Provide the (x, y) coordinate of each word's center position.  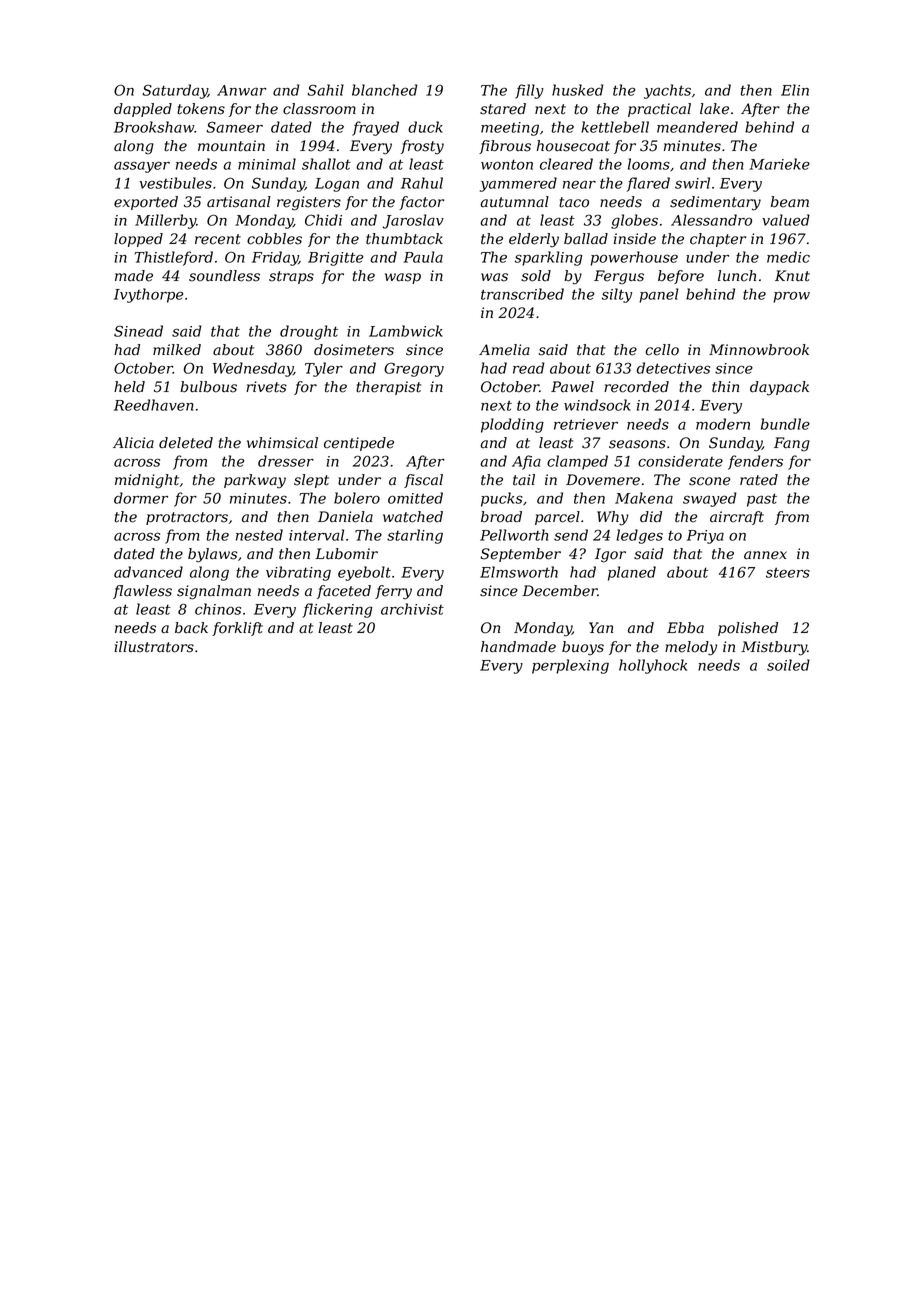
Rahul (422, 183)
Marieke (779, 164)
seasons (637, 444)
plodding (512, 425)
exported (146, 203)
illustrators (154, 647)
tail (524, 479)
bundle (785, 424)
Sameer (234, 127)
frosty (422, 147)
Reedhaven (154, 405)
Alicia (133, 443)
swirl (692, 183)
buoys (583, 648)
